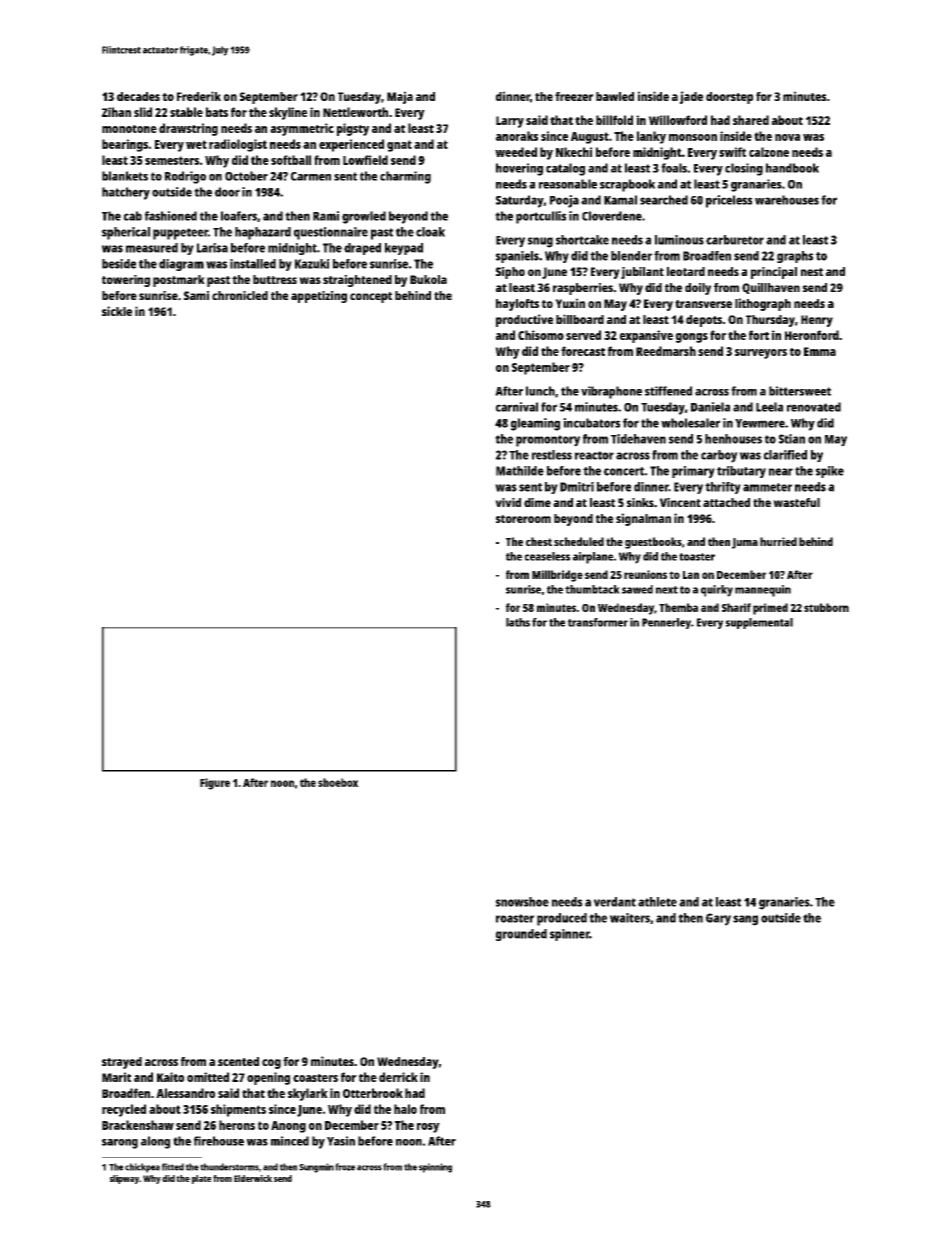 This screenshot has width=952, height=1233. I want to click on freezer, so click(574, 96).
